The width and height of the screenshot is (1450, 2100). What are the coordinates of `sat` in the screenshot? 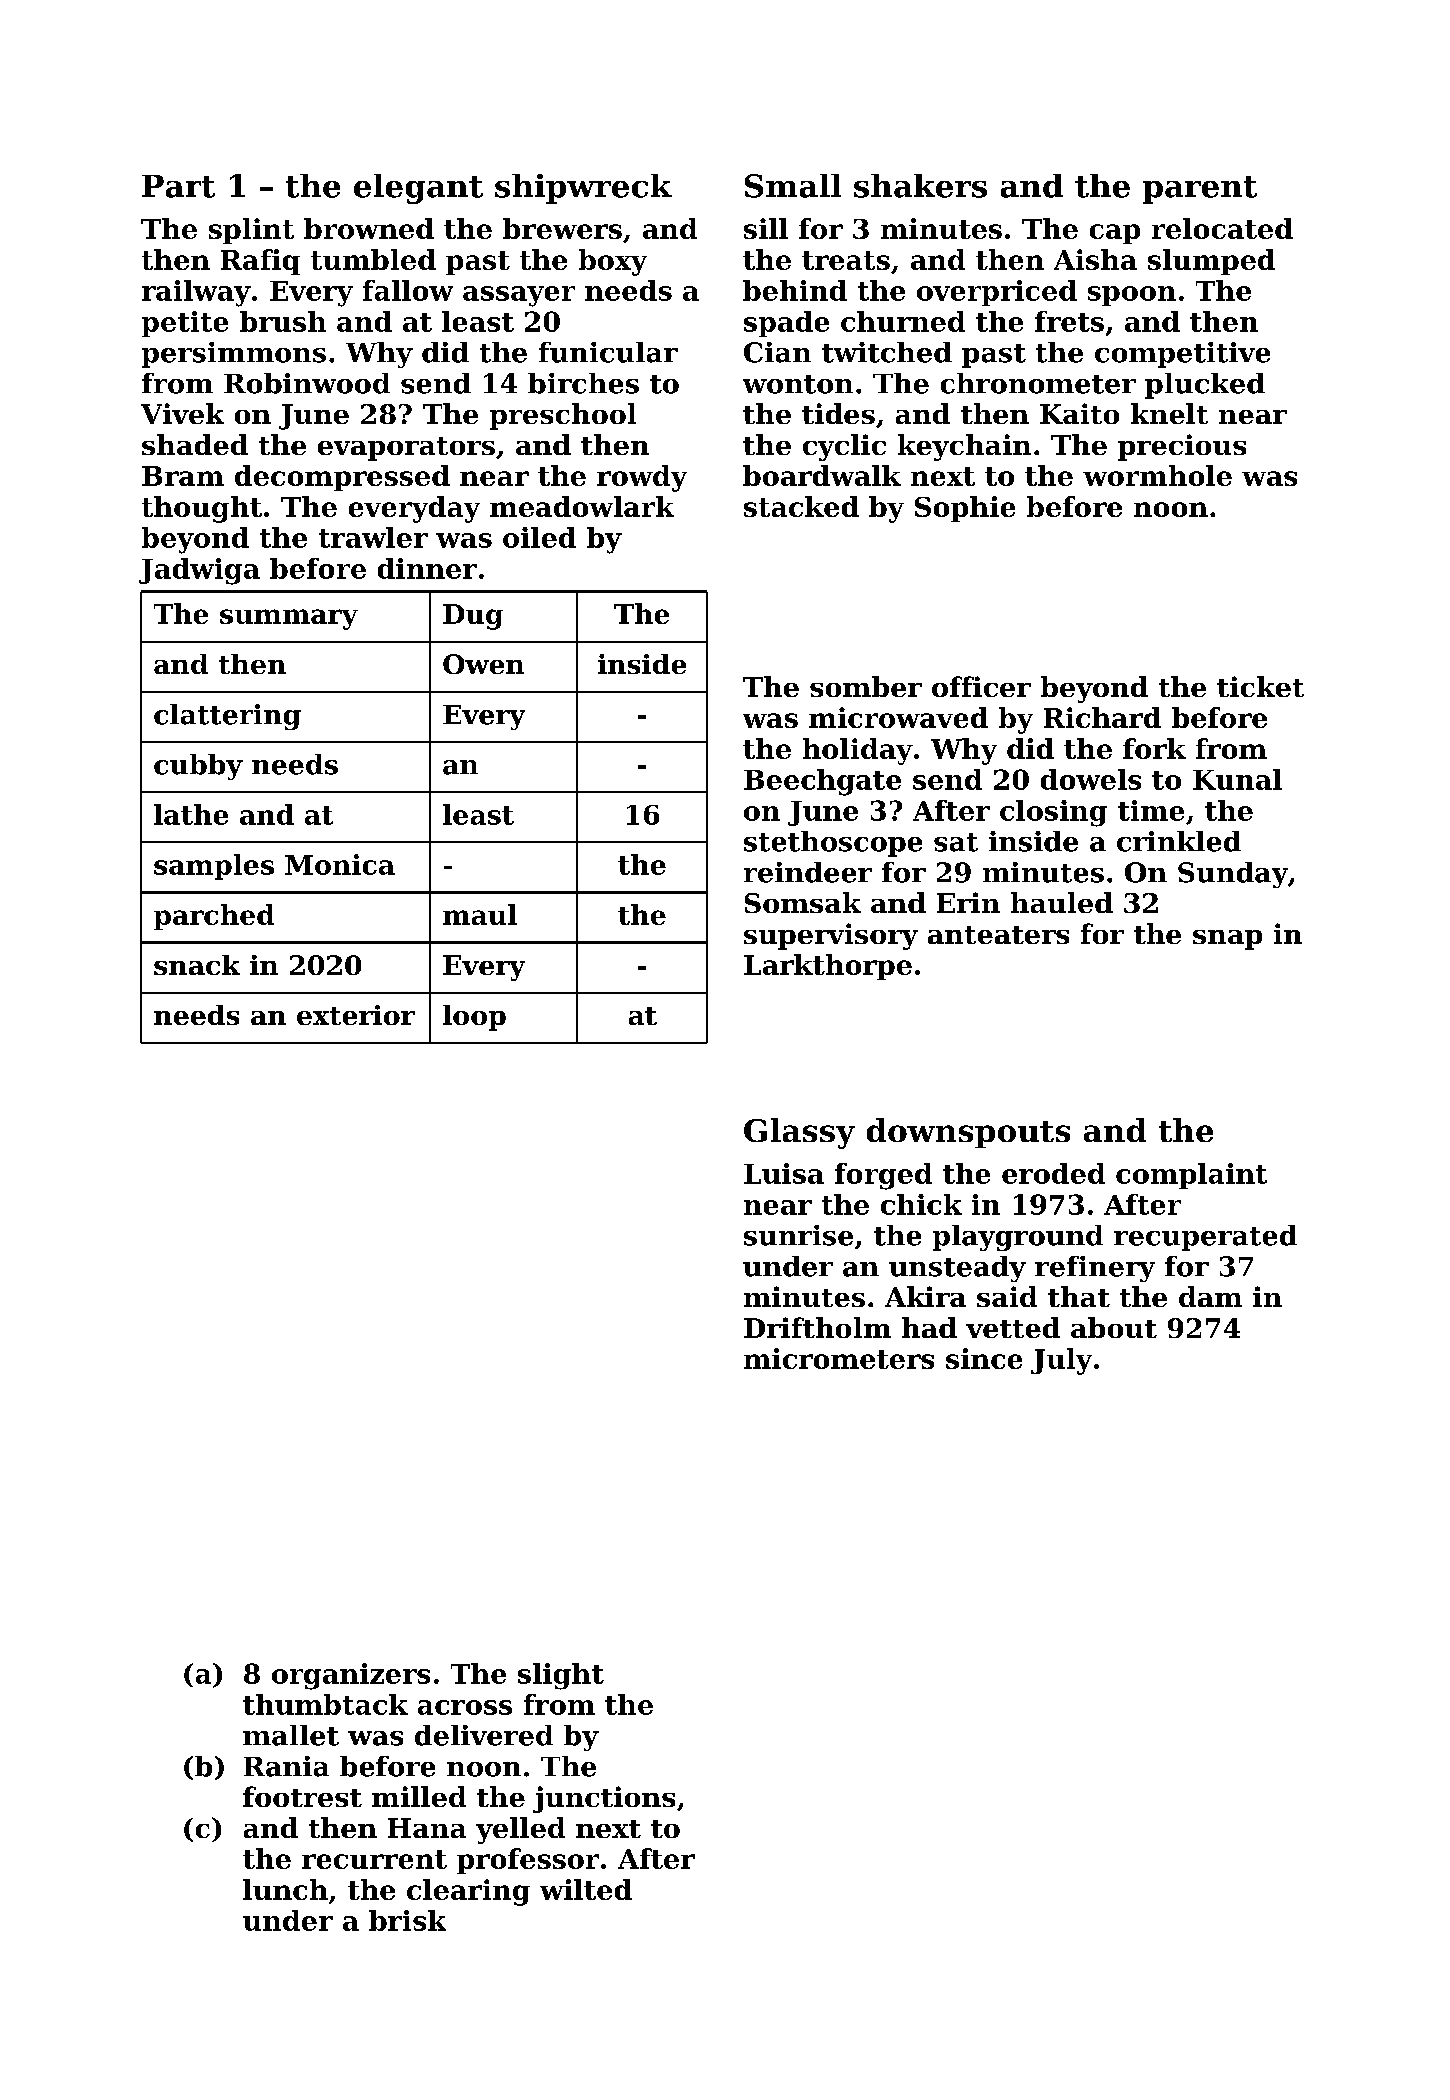 It's located at (956, 842).
